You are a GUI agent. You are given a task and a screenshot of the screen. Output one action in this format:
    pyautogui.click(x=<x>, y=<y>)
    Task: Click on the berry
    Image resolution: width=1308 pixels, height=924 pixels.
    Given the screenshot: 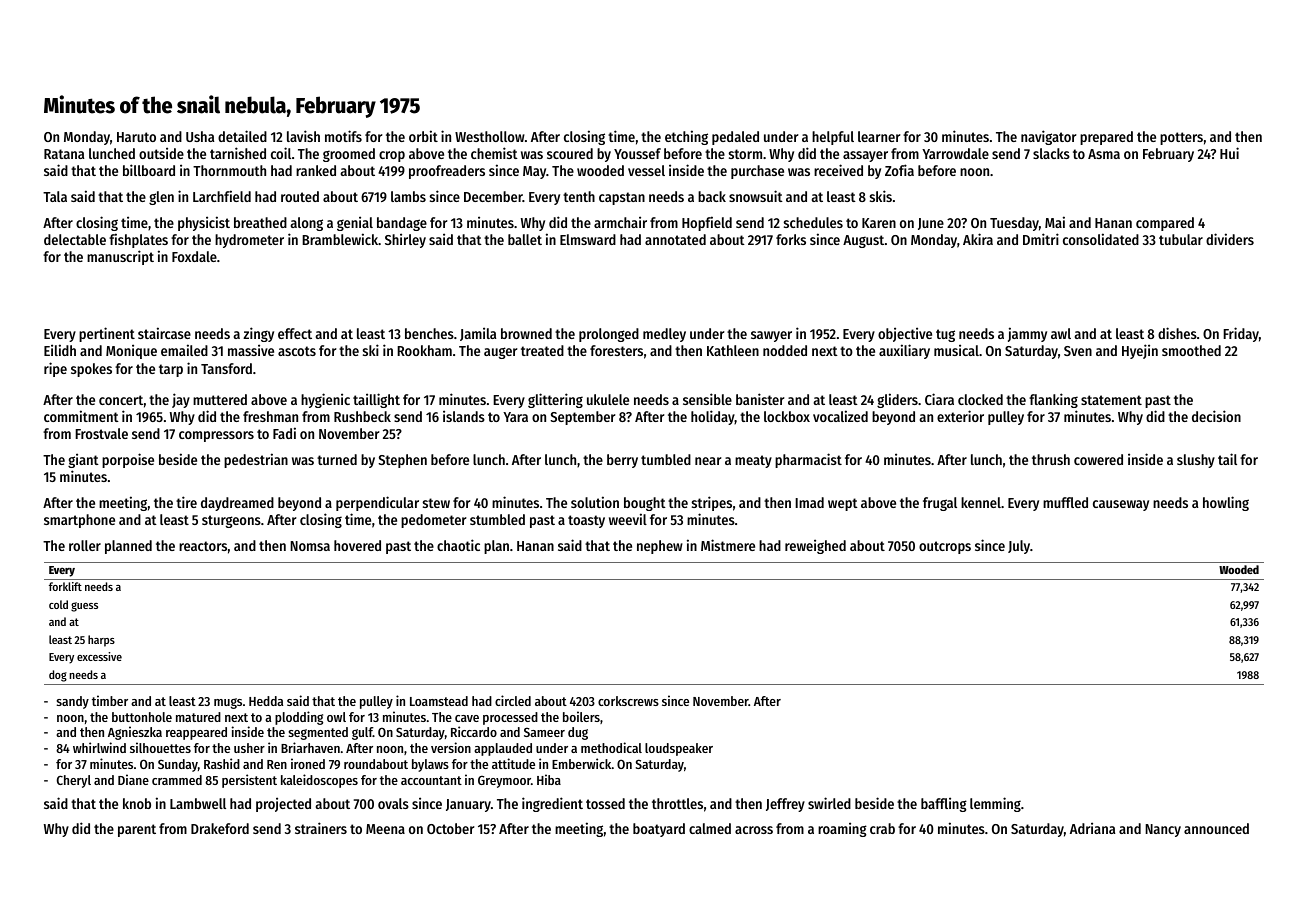 What is the action you would take?
    pyautogui.click(x=622, y=461)
